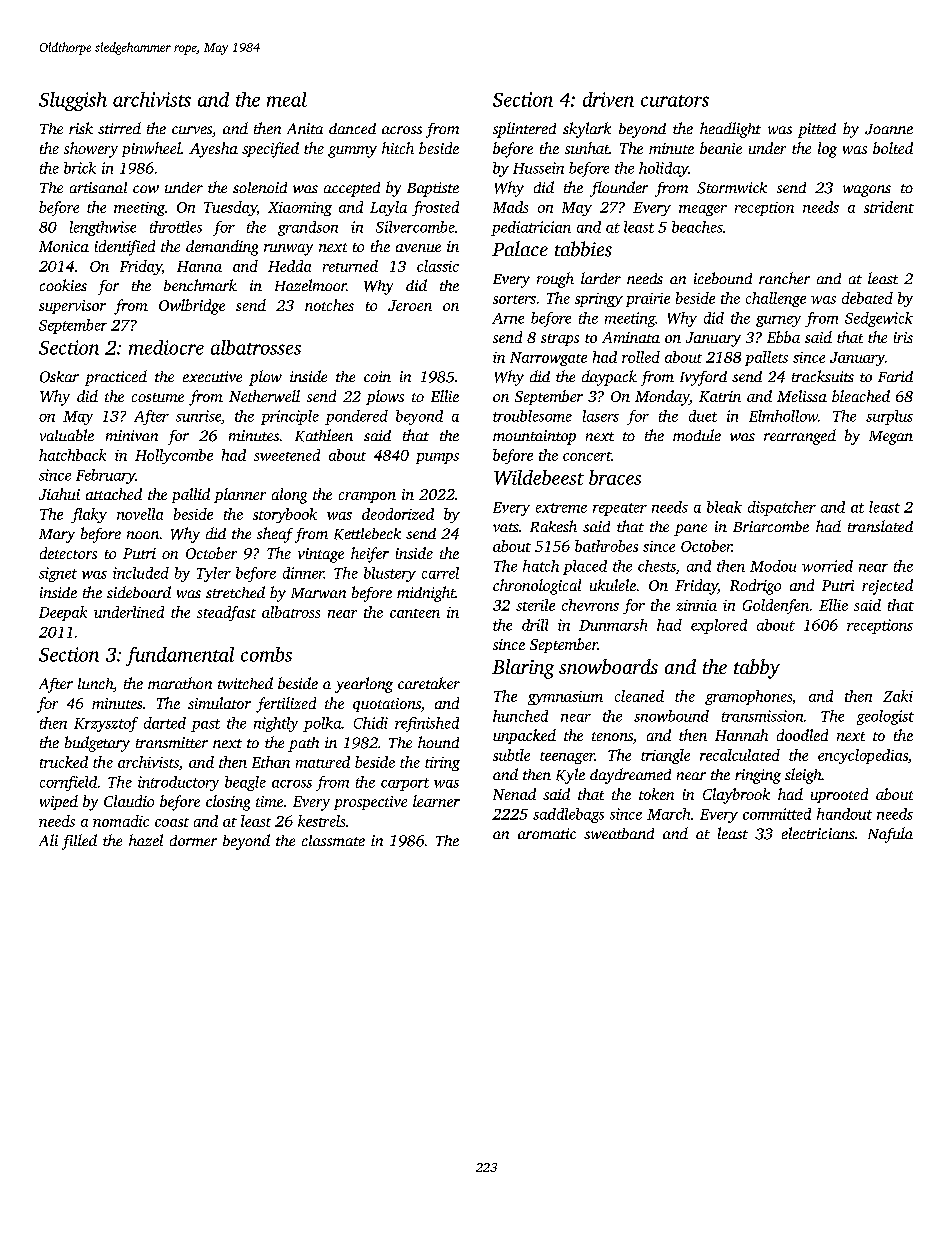 Image resolution: width=952 pixels, height=1233 pixels. What do you see at coordinates (106, 724) in the page?
I see `Krzysztof` at bounding box center [106, 724].
